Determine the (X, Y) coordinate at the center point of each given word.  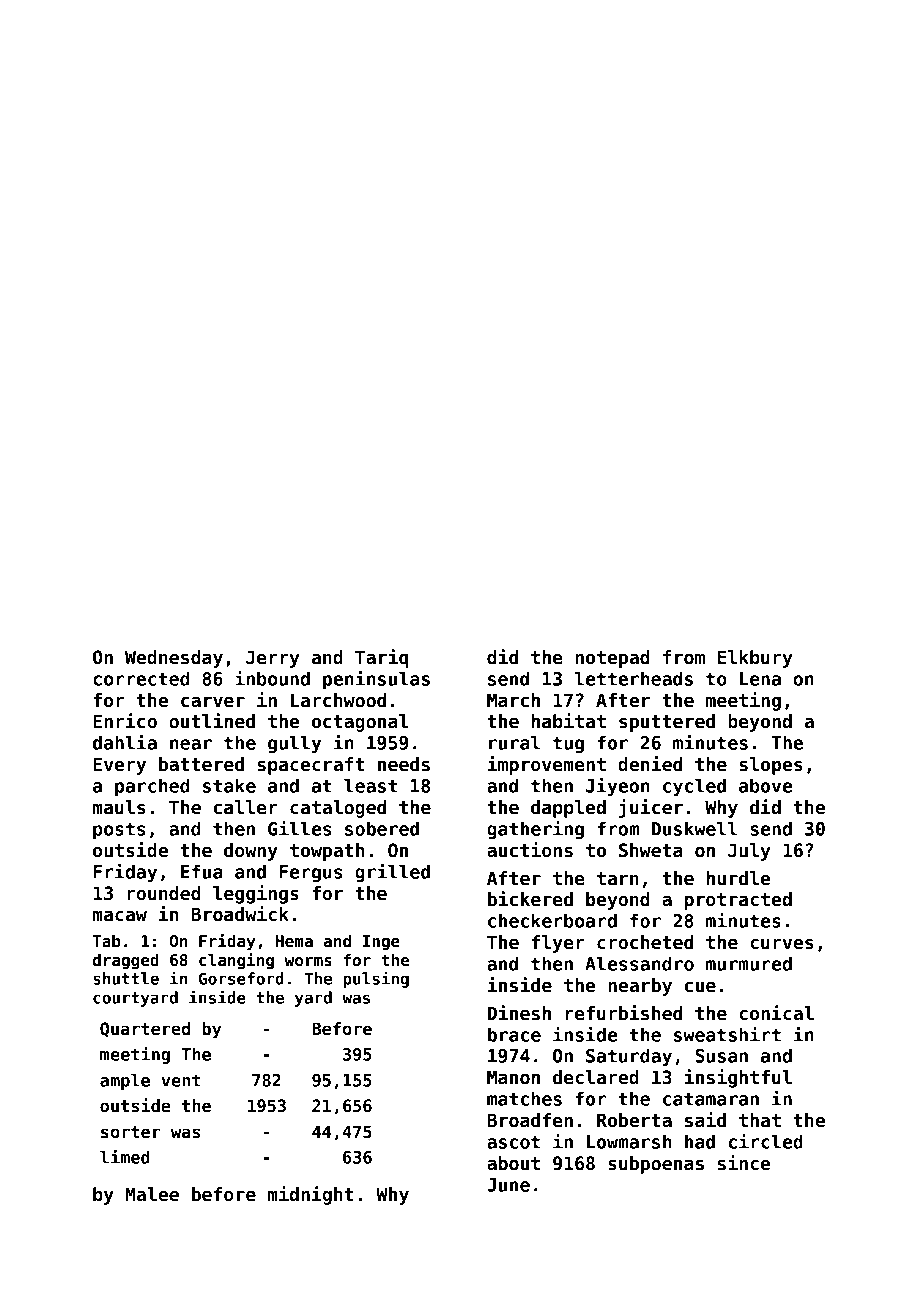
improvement (547, 765)
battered (201, 764)
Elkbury (755, 659)
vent (180, 1080)
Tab (107, 940)
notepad (612, 659)
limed (125, 1157)
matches (524, 1098)
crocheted (645, 942)
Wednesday (174, 659)
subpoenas (656, 1165)
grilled (392, 872)
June (508, 1185)
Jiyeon (617, 786)
